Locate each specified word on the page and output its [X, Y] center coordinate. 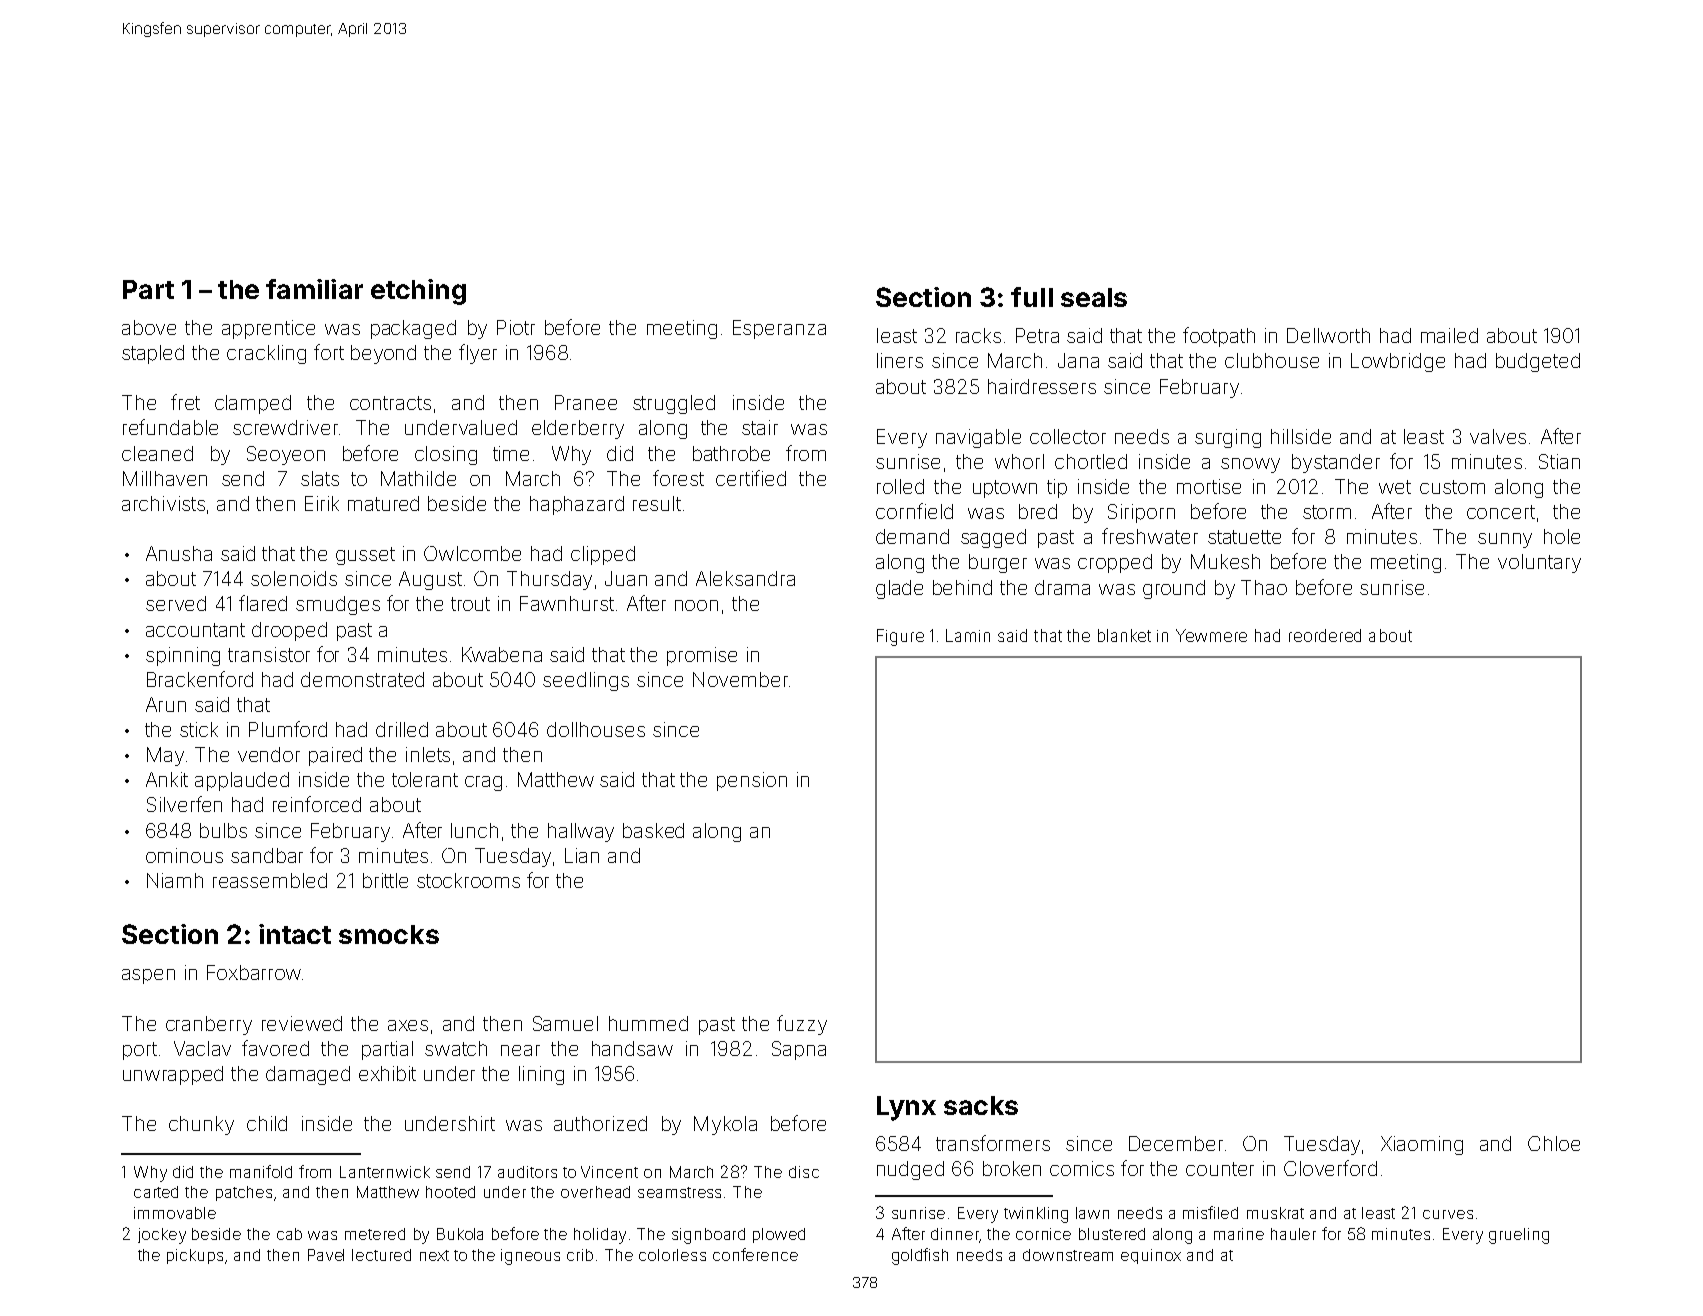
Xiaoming [1422, 1145]
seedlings [586, 681]
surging [1228, 438]
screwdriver [285, 427]
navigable [978, 438]
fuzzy [802, 1025]
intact [295, 934]
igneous [530, 1257]
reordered [1325, 635]
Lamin [968, 635]
